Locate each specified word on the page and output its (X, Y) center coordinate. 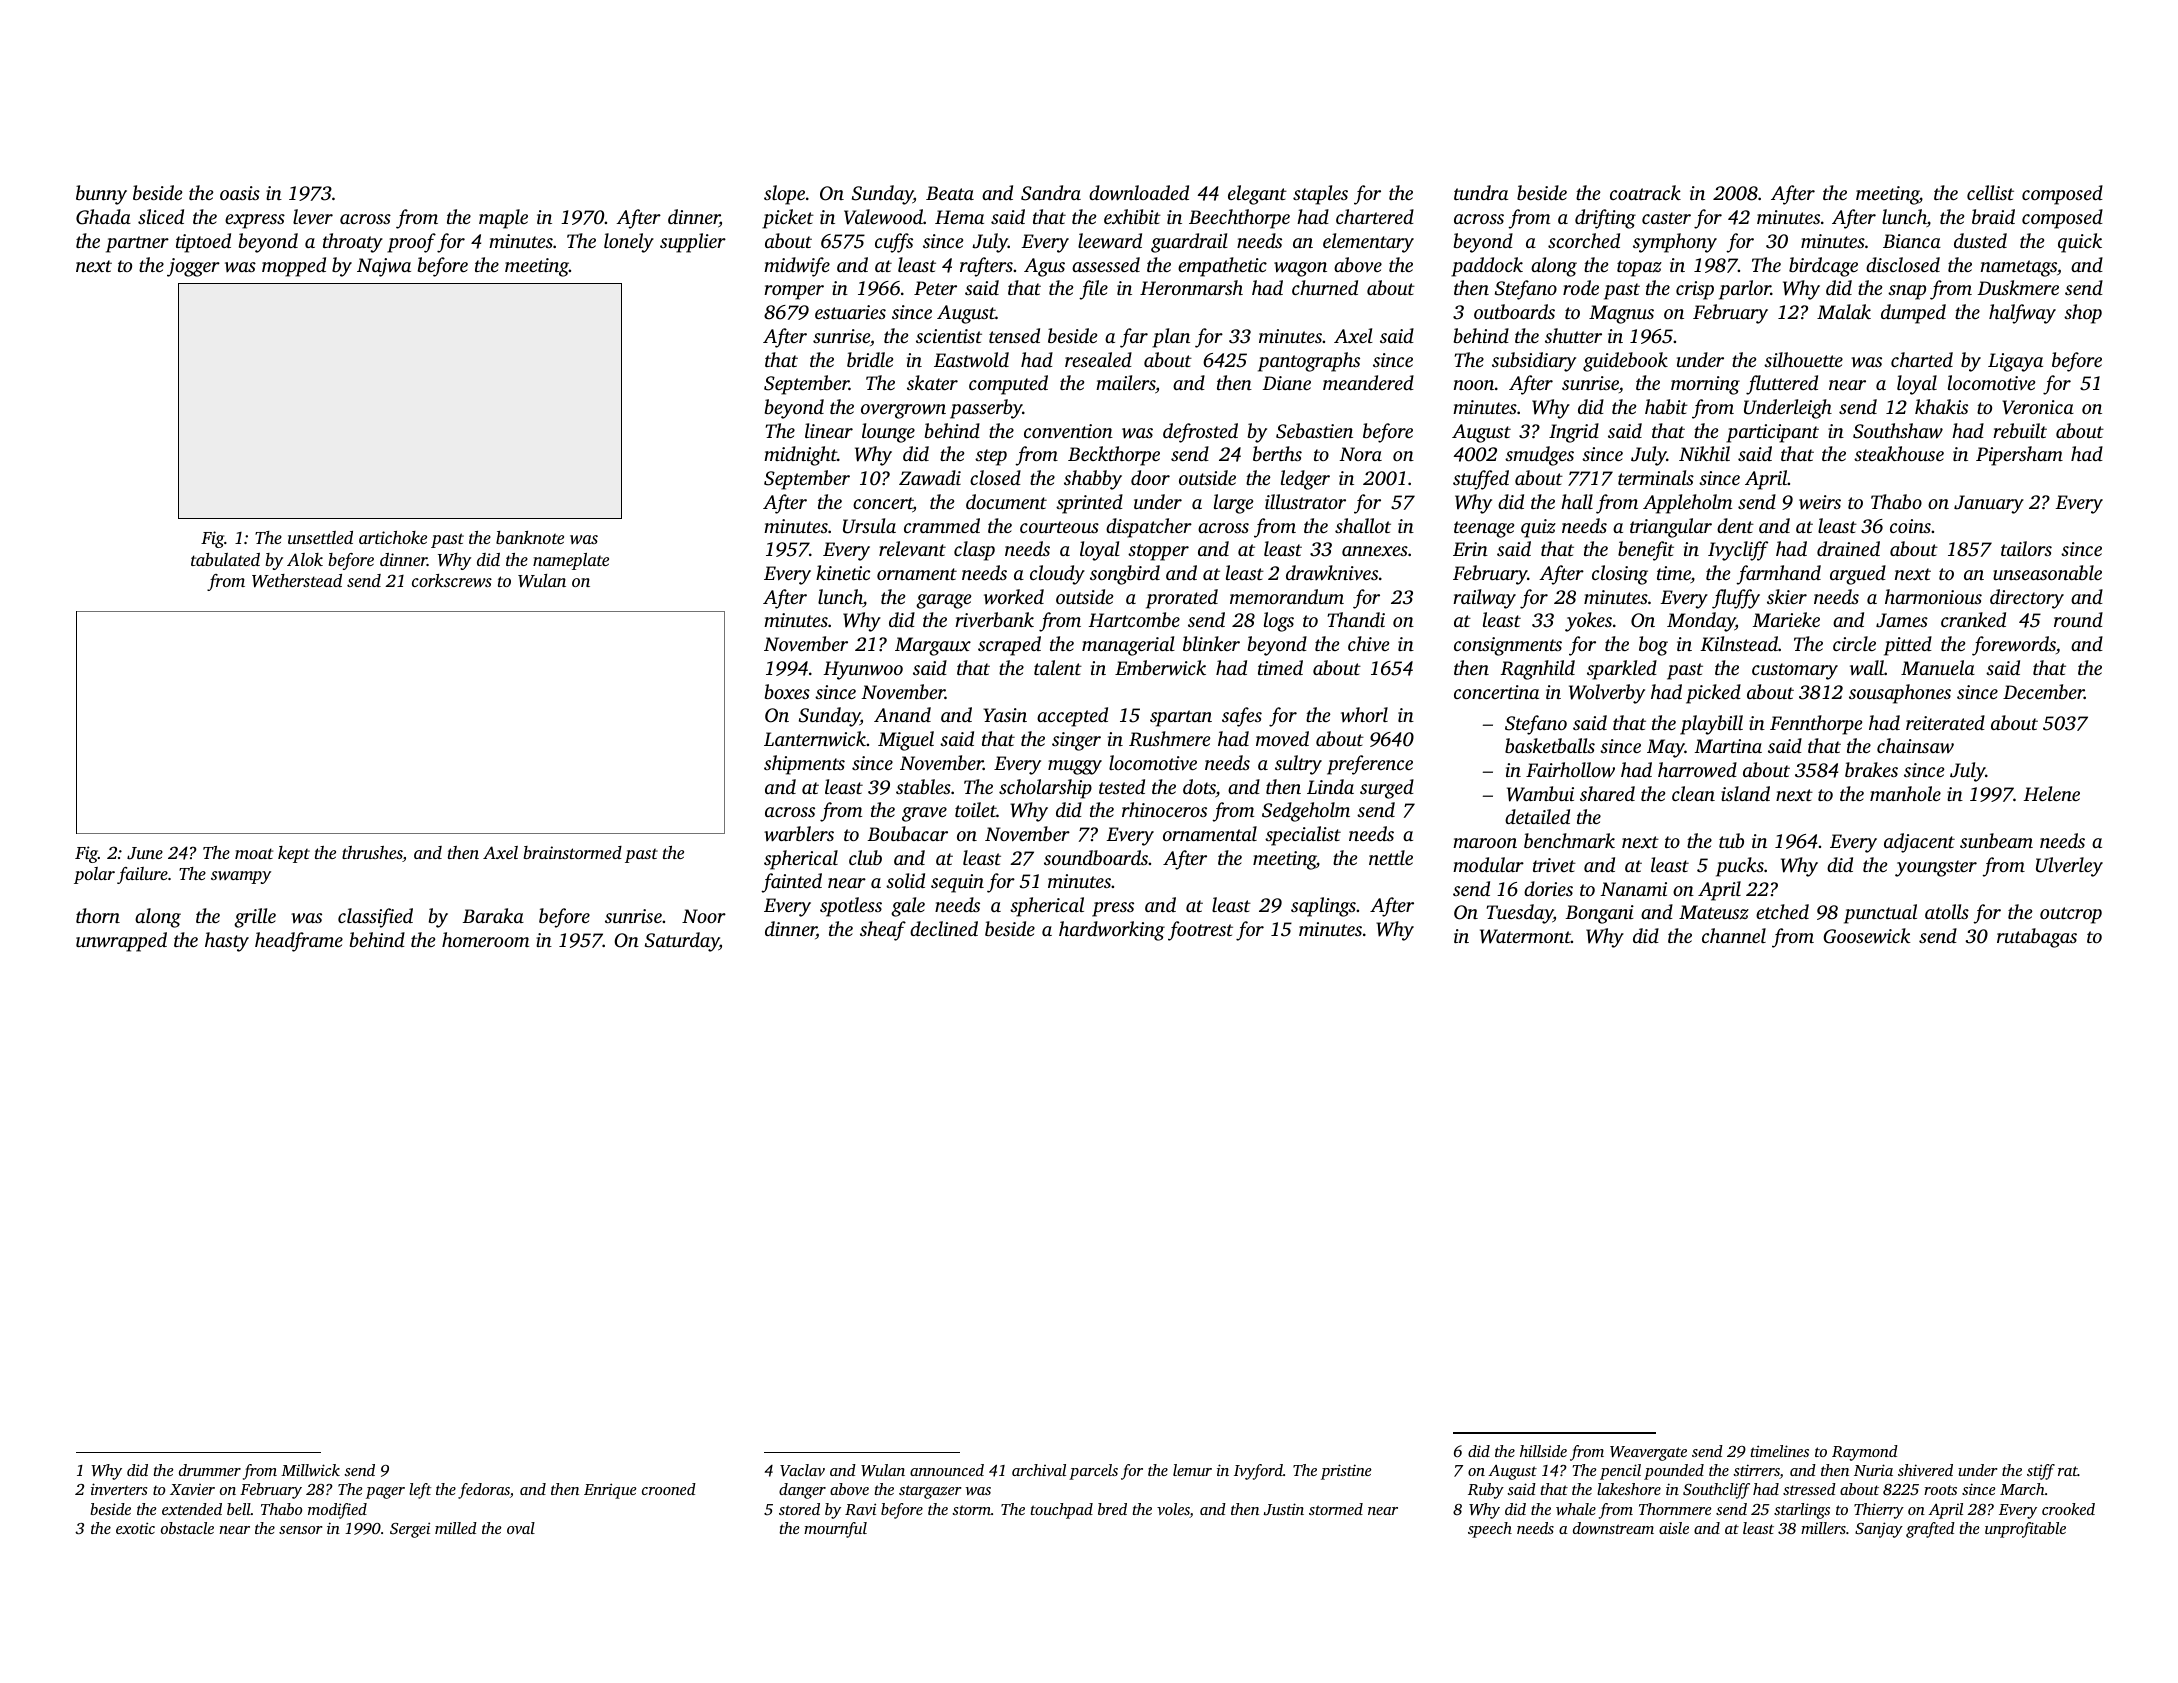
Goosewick (1867, 936)
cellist (1990, 192)
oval (521, 1528)
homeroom (485, 939)
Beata (950, 193)
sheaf (883, 931)
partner (137, 244)
